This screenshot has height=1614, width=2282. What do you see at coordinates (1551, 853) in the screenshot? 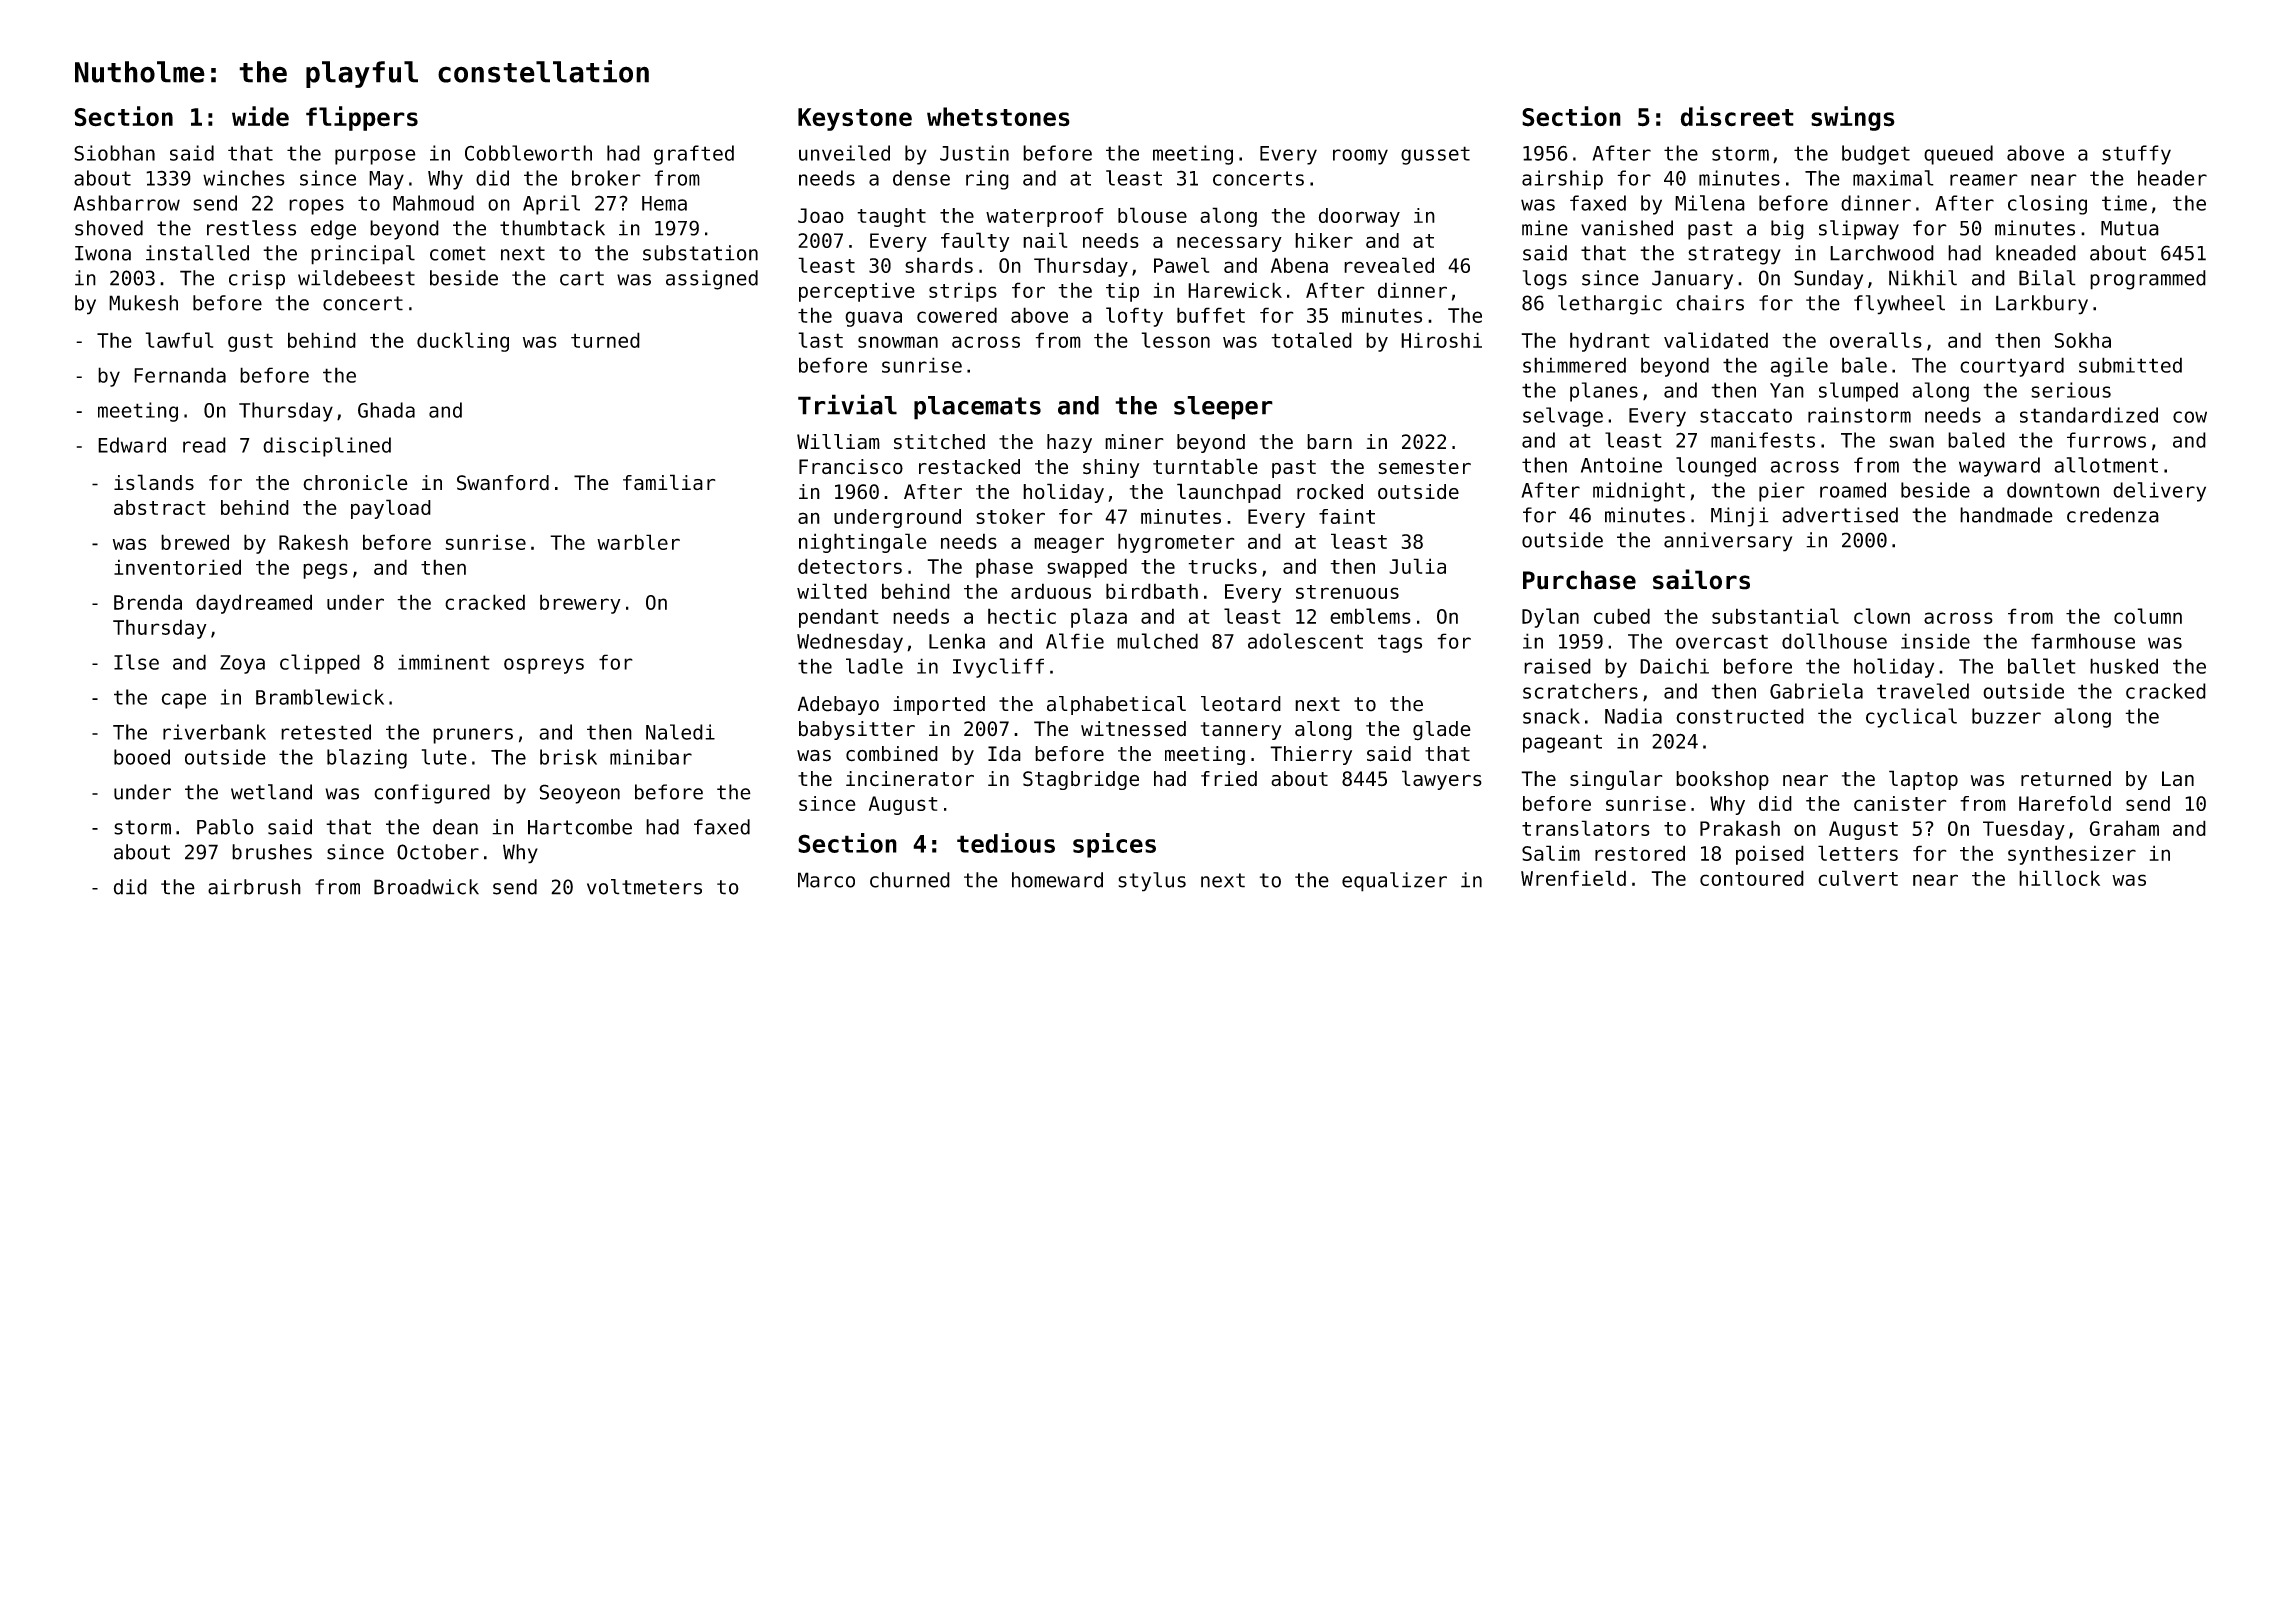
I see `Salim` at bounding box center [1551, 853].
